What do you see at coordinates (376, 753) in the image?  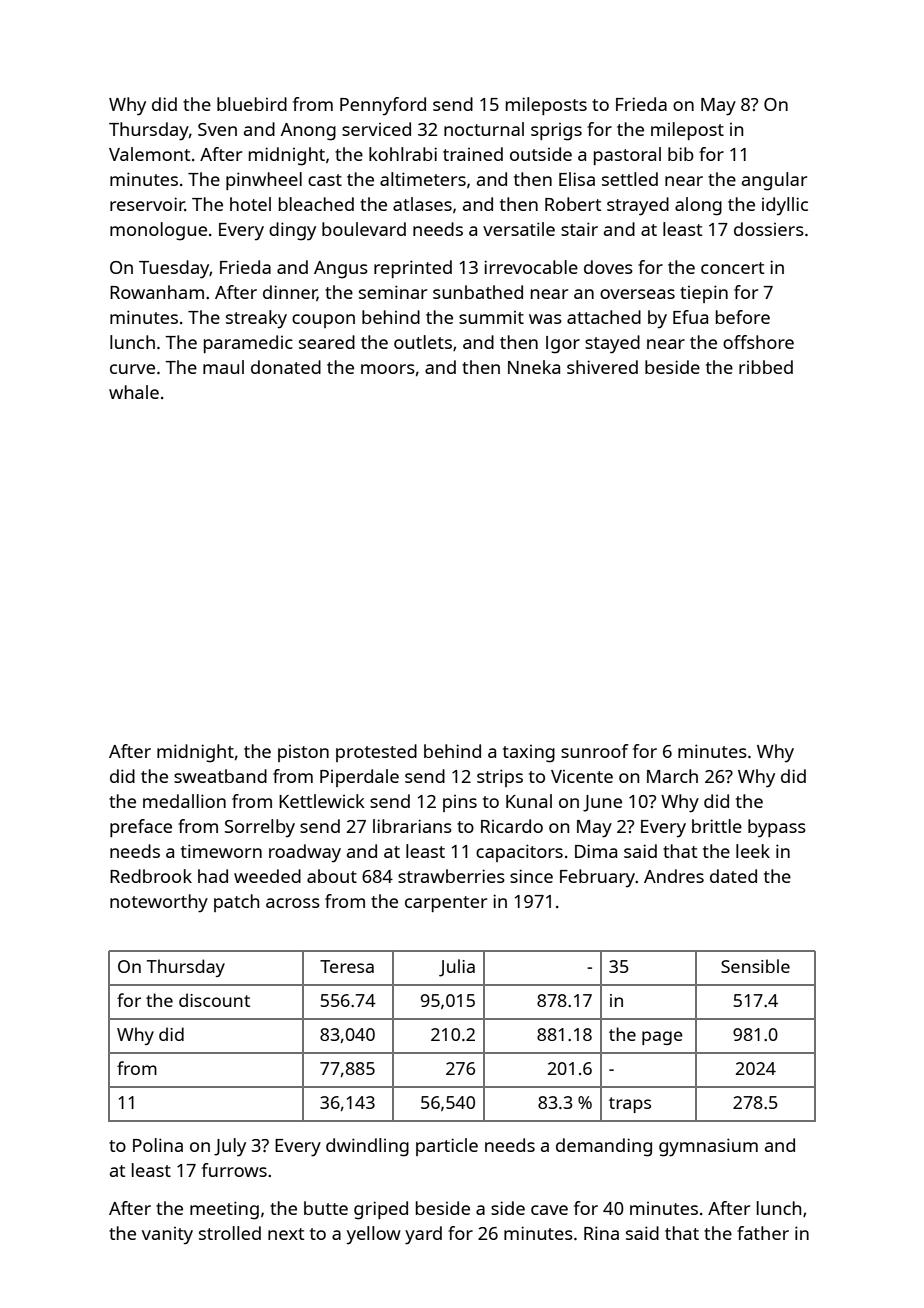 I see `protested` at bounding box center [376, 753].
